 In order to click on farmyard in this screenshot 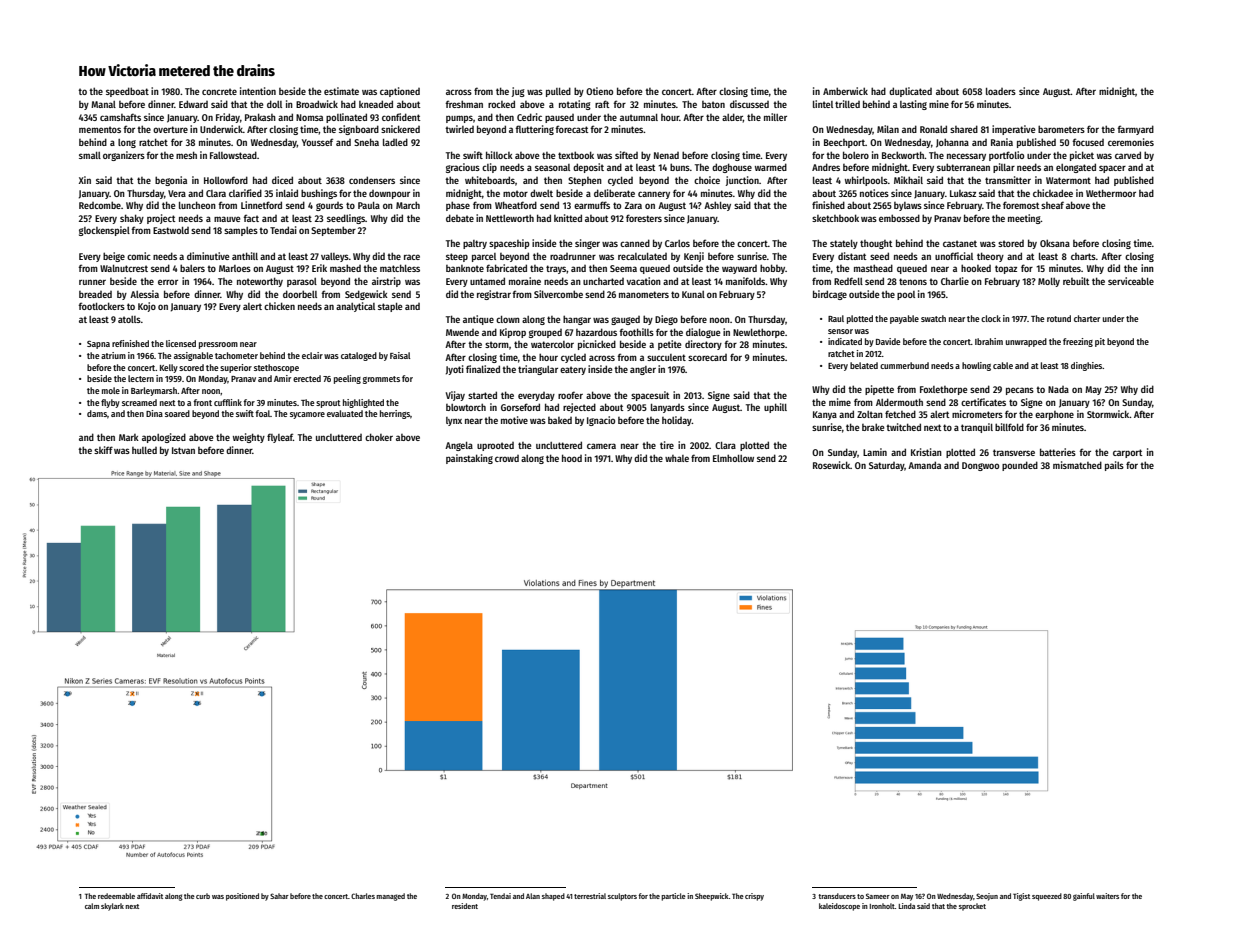, I will do `click(1135, 130)`.
